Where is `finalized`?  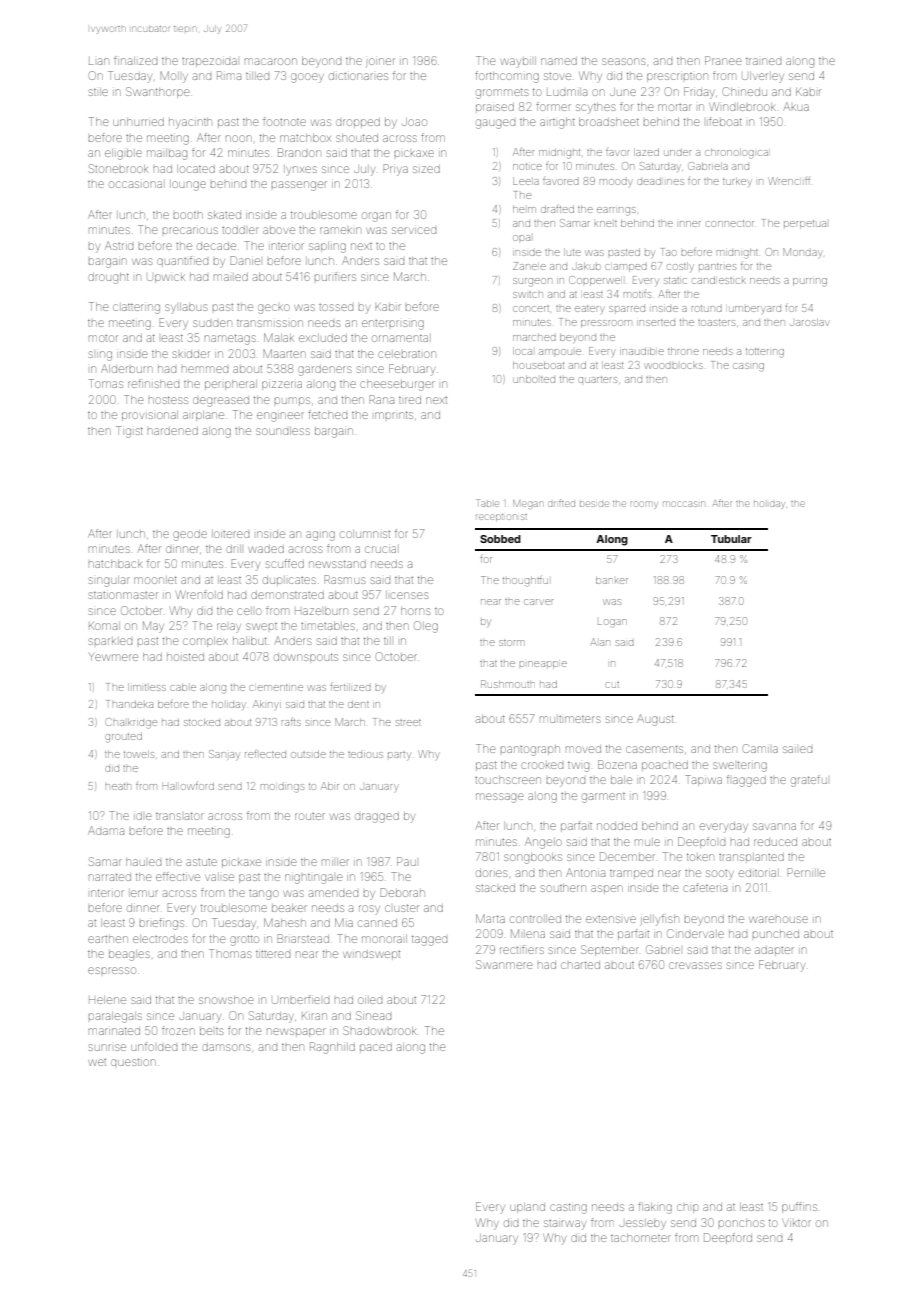
finalized is located at coordinates (135, 60).
